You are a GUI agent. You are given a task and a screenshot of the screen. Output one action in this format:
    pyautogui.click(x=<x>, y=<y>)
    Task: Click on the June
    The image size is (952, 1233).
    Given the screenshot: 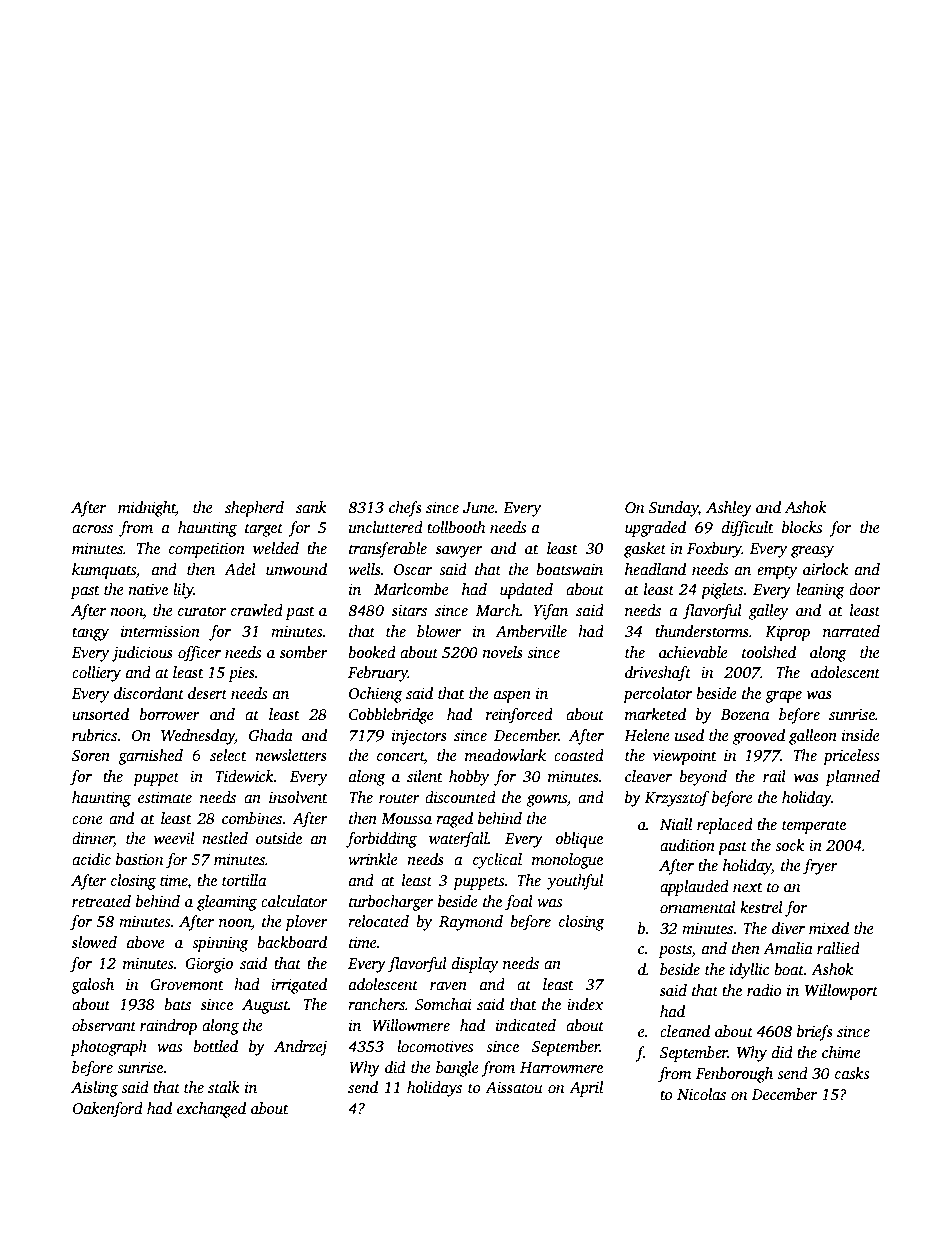 What is the action you would take?
    pyautogui.click(x=479, y=508)
